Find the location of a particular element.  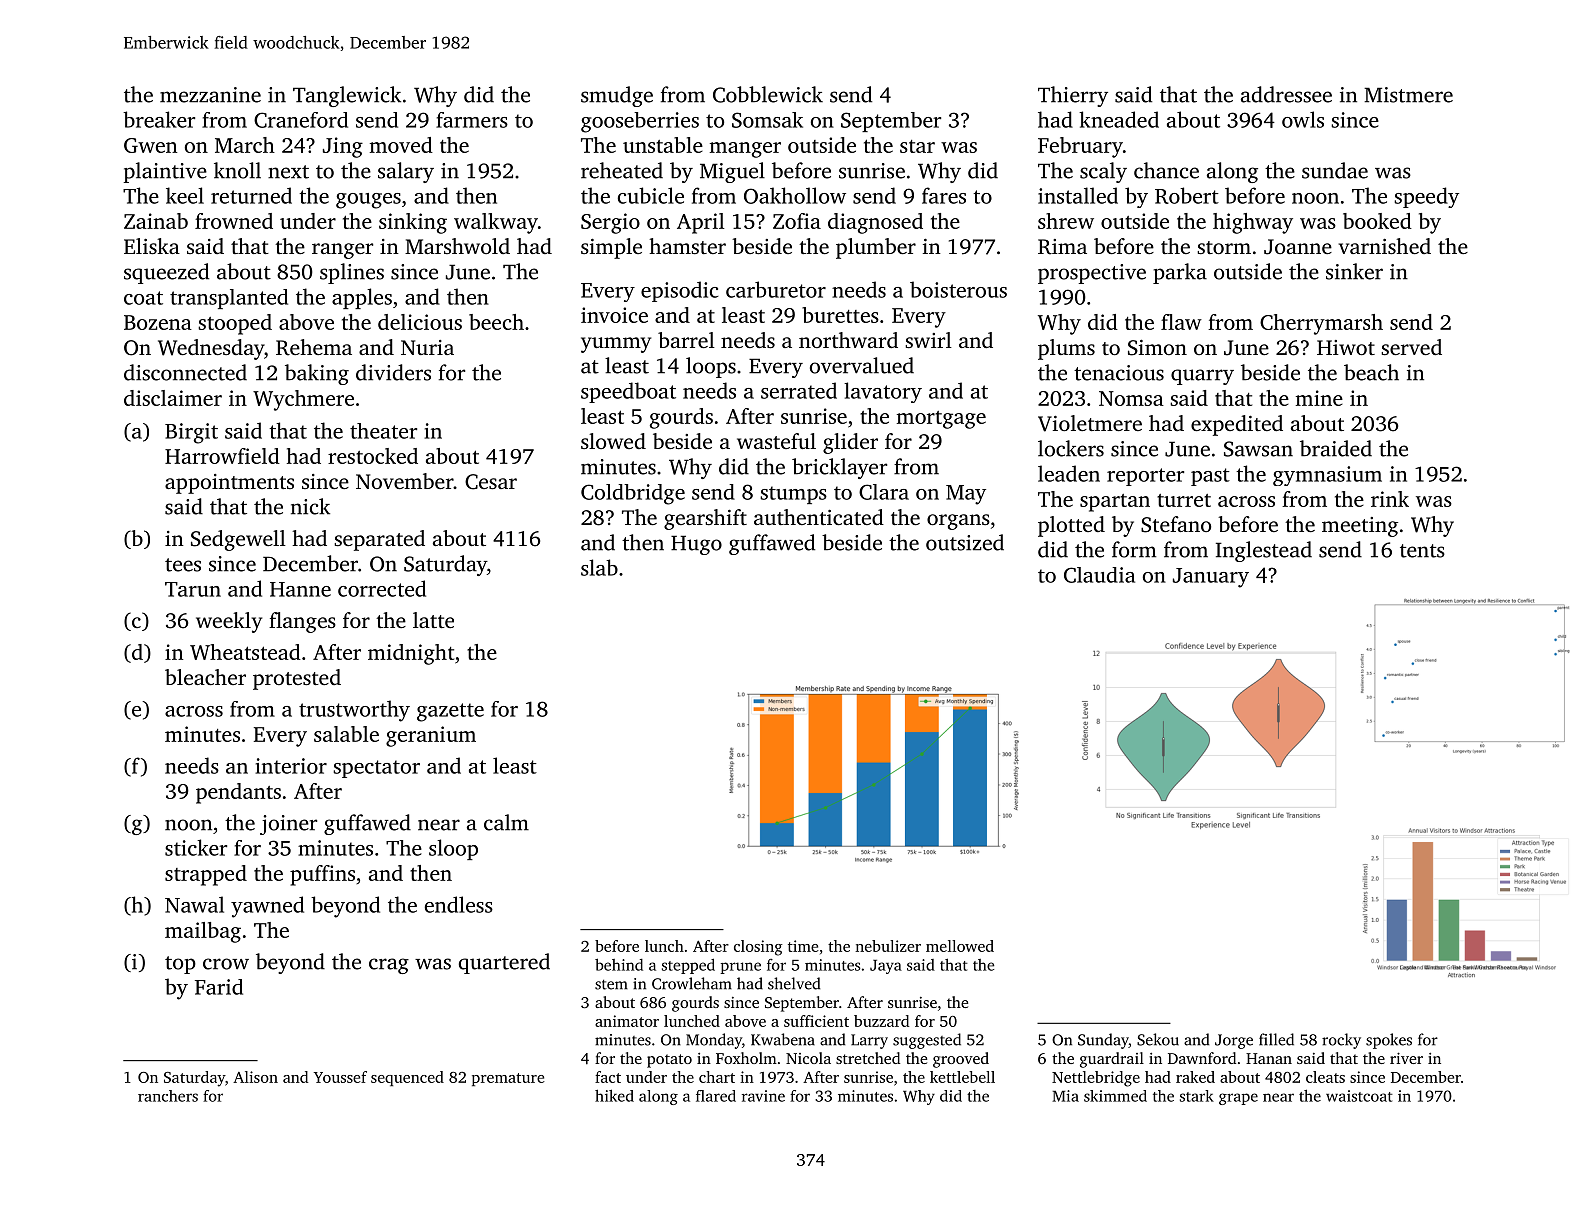

Tanglewick is located at coordinates (347, 96).
